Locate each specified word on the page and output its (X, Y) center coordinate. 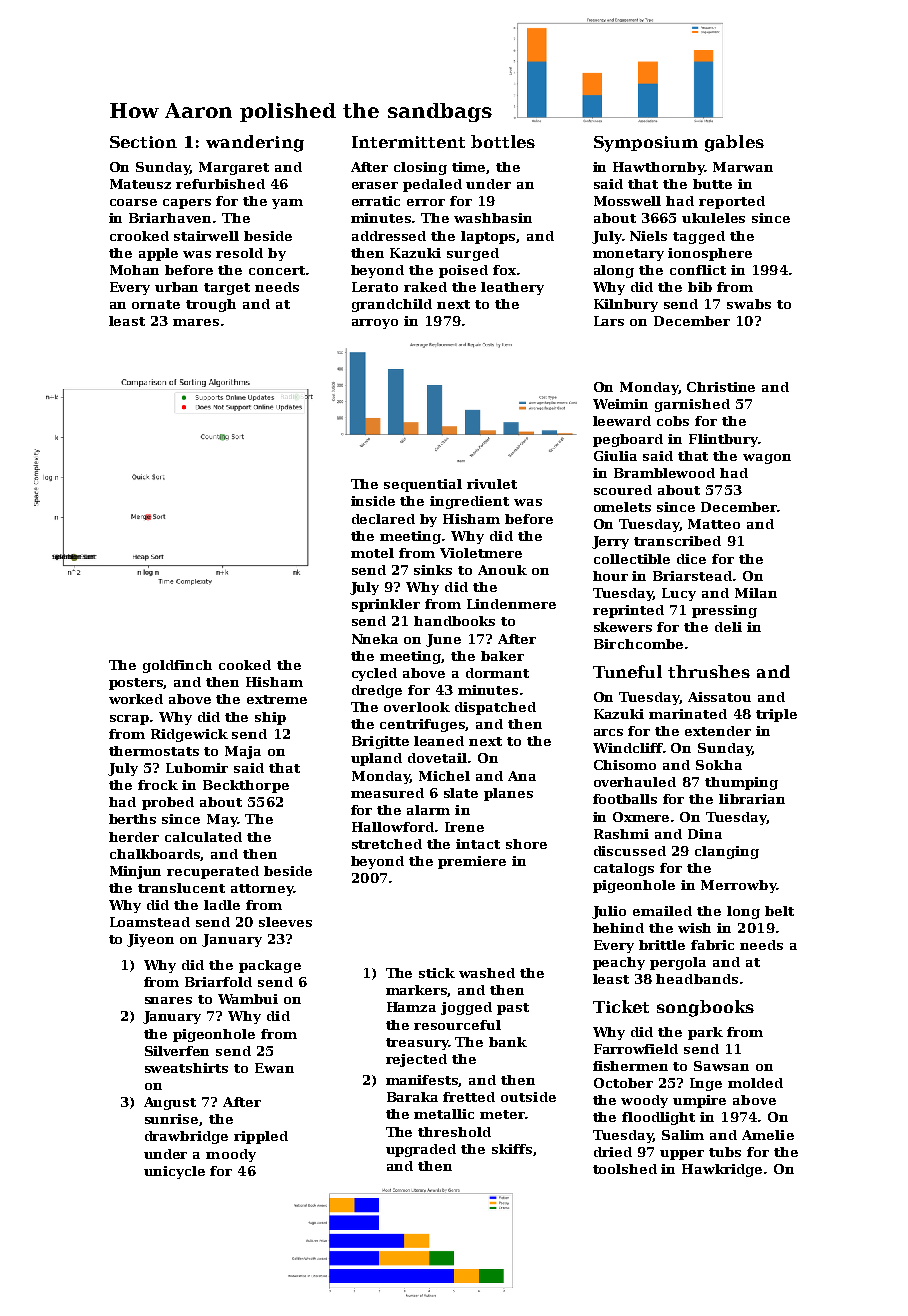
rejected (416, 1060)
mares (196, 322)
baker (502, 656)
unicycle (174, 1172)
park (705, 1033)
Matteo (714, 524)
